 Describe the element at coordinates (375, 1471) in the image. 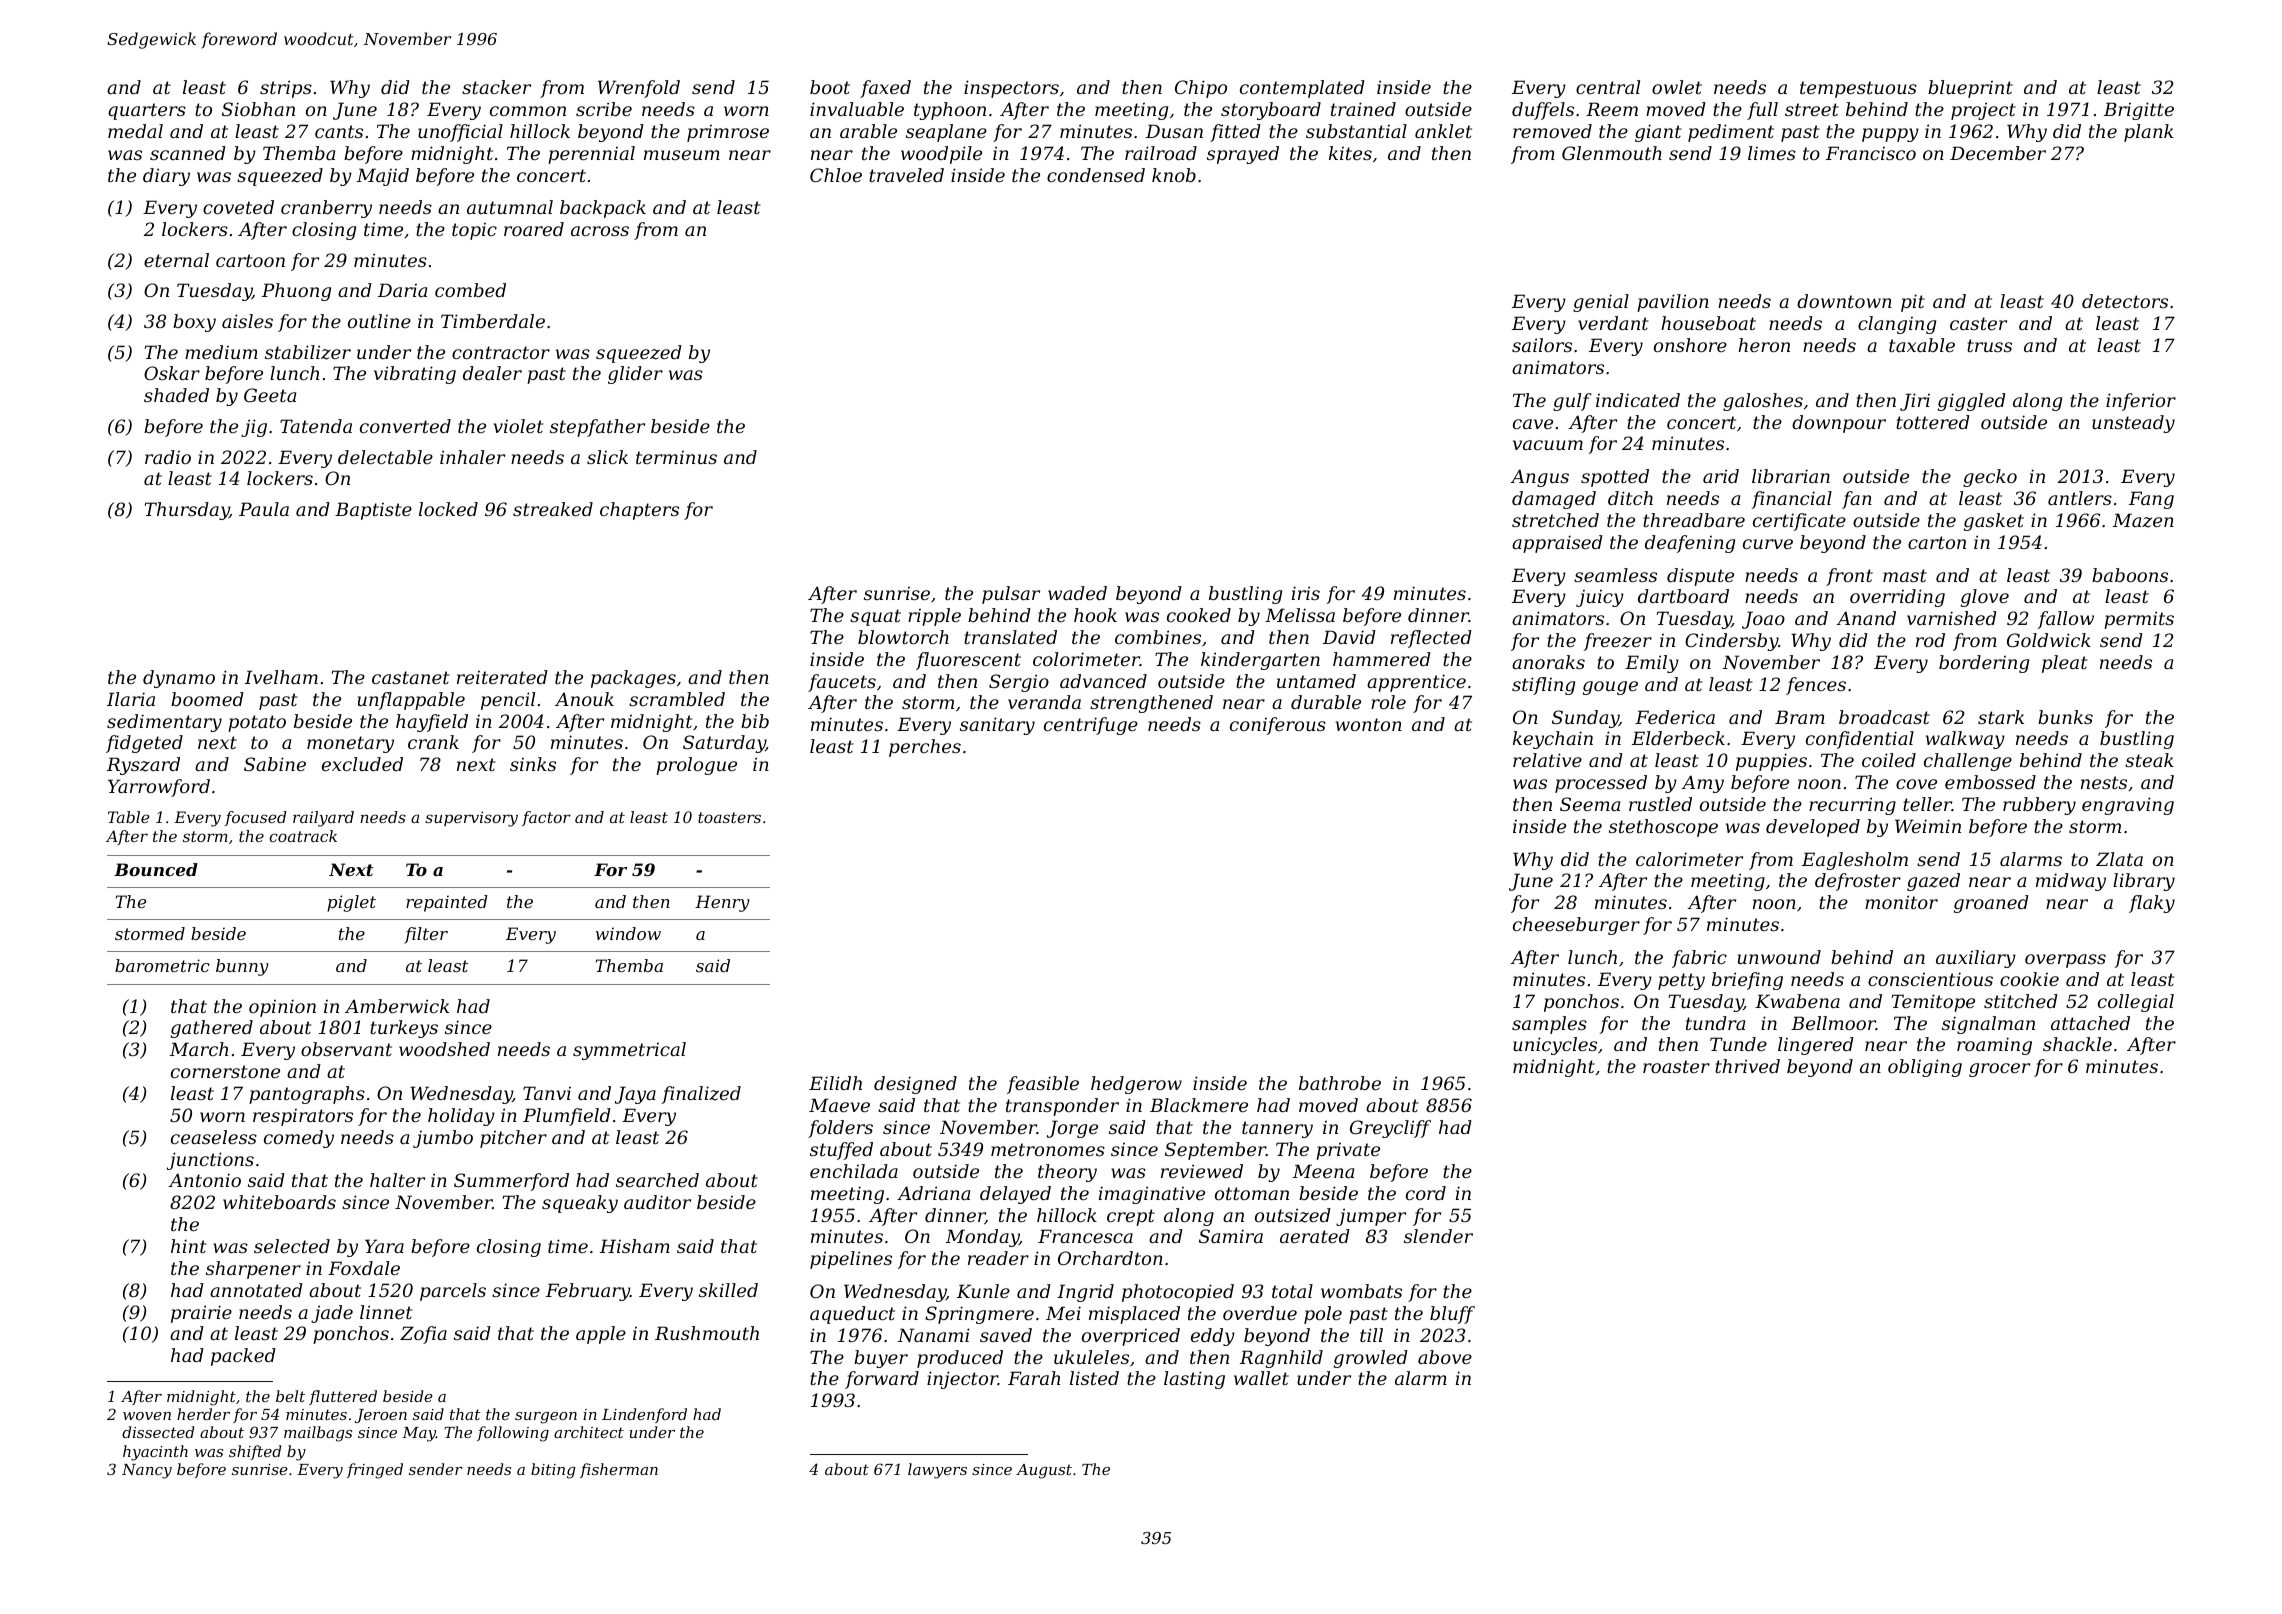

I see `fringed` at that location.
